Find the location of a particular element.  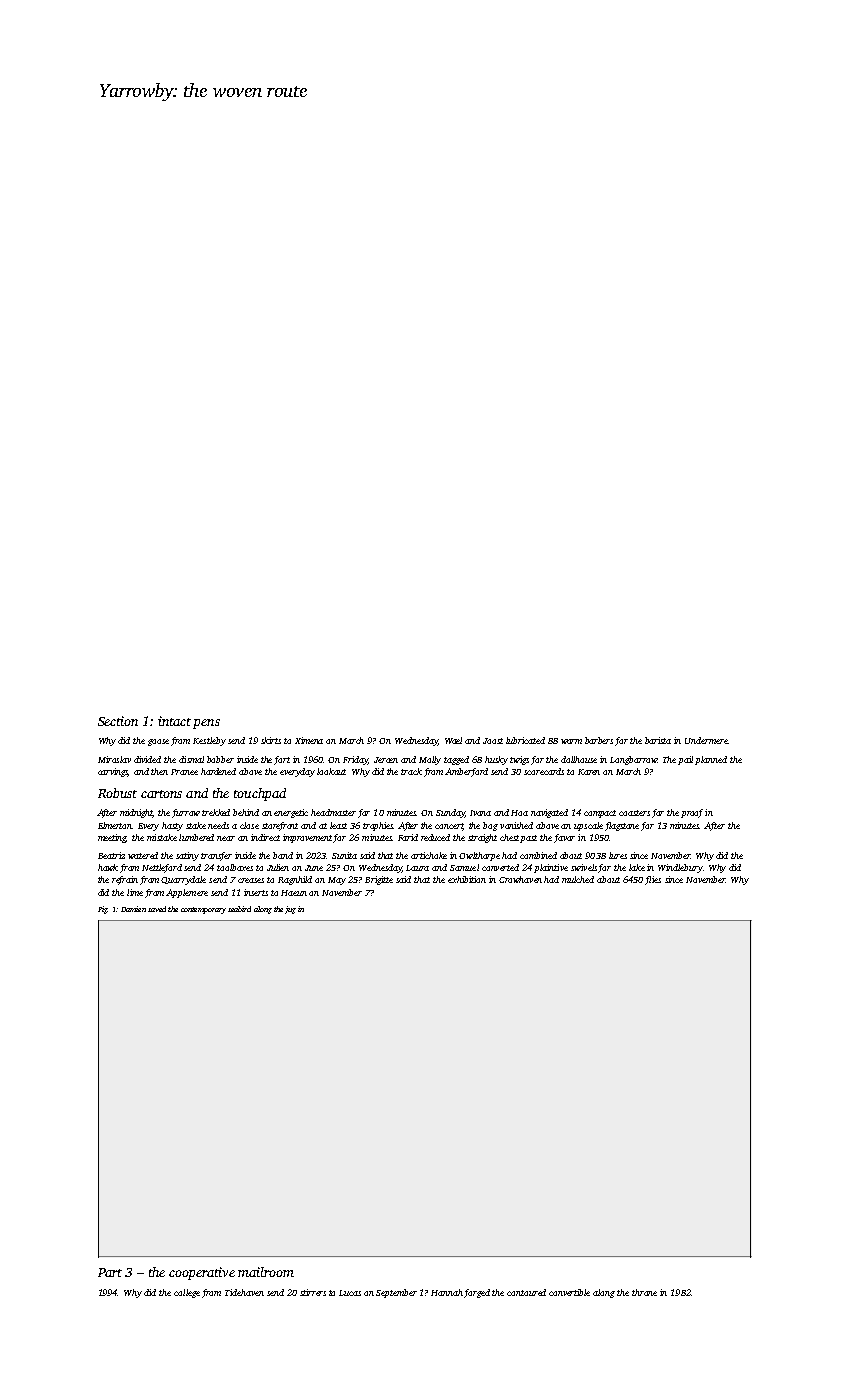

pens is located at coordinates (206, 724).
